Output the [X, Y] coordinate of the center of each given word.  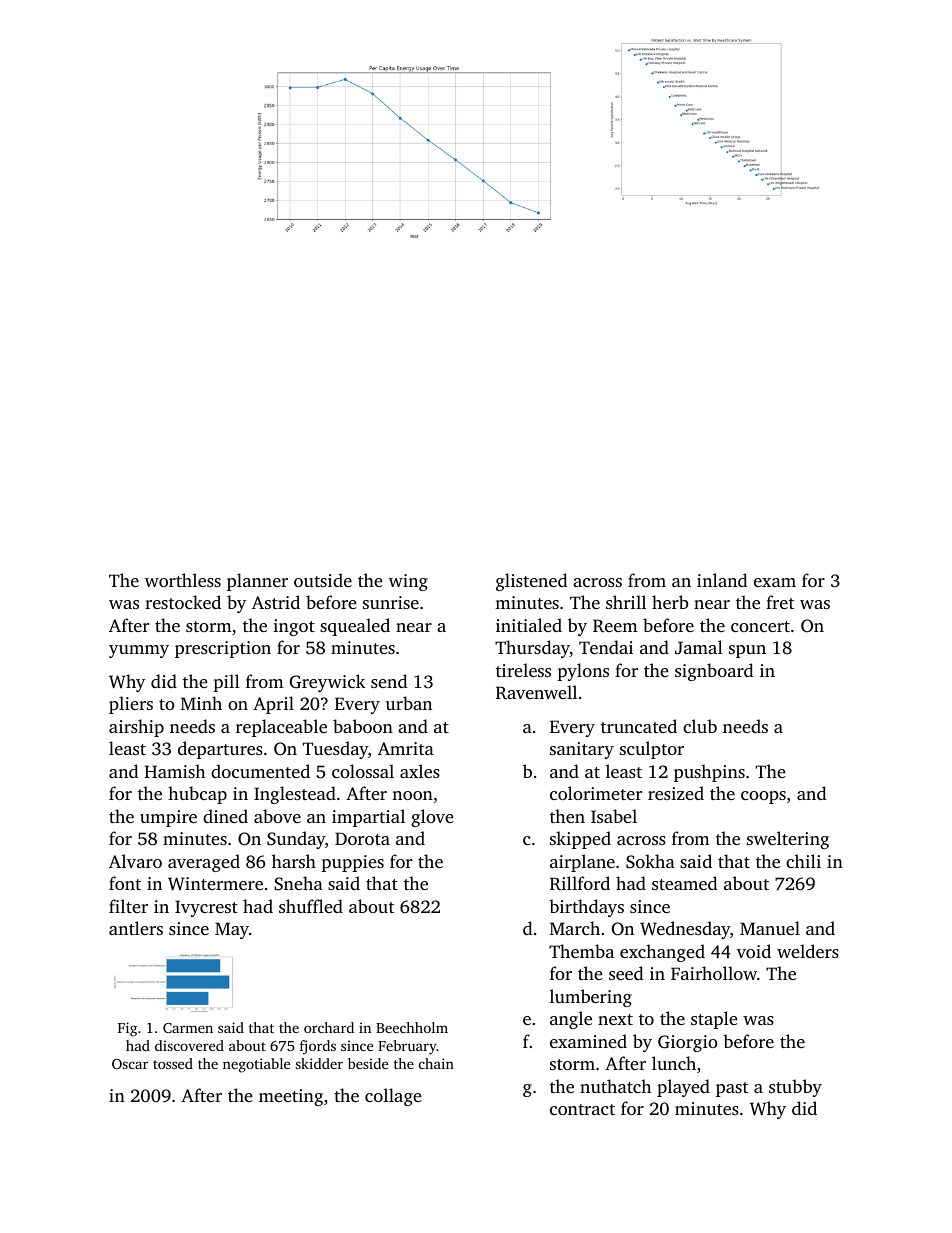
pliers [131, 705]
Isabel [614, 816]
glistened [532, 582]
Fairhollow [714, 973]
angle [571, 1020]
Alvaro [135, 861]
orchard [329, 1027]
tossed [173, 1063]
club [700, 726]
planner [257, 582]
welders [808, 951]
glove [432, 818]
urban [409, 703]
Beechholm [412, 1027]
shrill [626, 602]
